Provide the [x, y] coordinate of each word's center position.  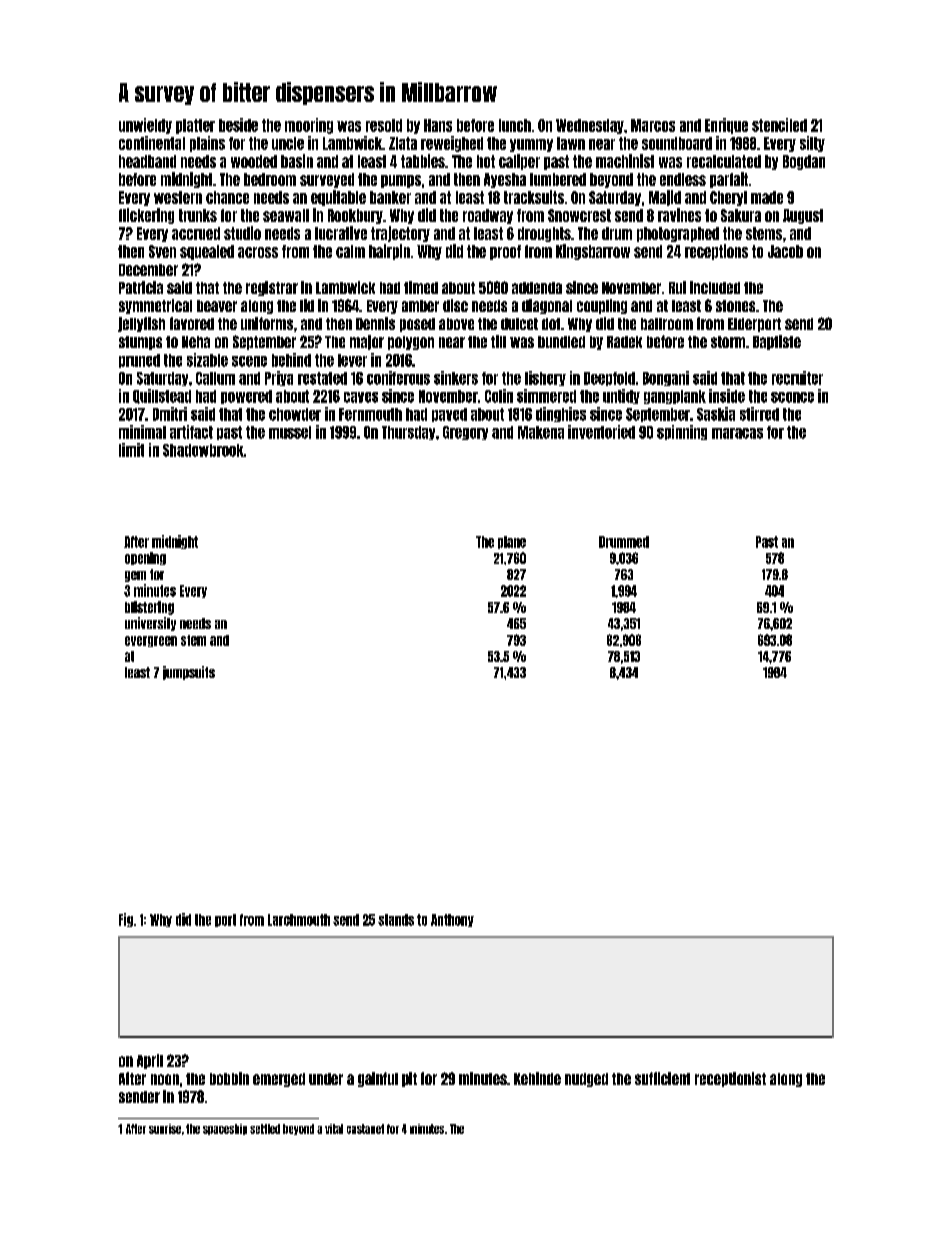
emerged [279, 1080]
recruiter [797, 378]
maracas [737, 433]
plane [512, 542]
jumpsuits [189, 673]
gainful [378, 1079]
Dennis [375, 323]
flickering [146, 216]
